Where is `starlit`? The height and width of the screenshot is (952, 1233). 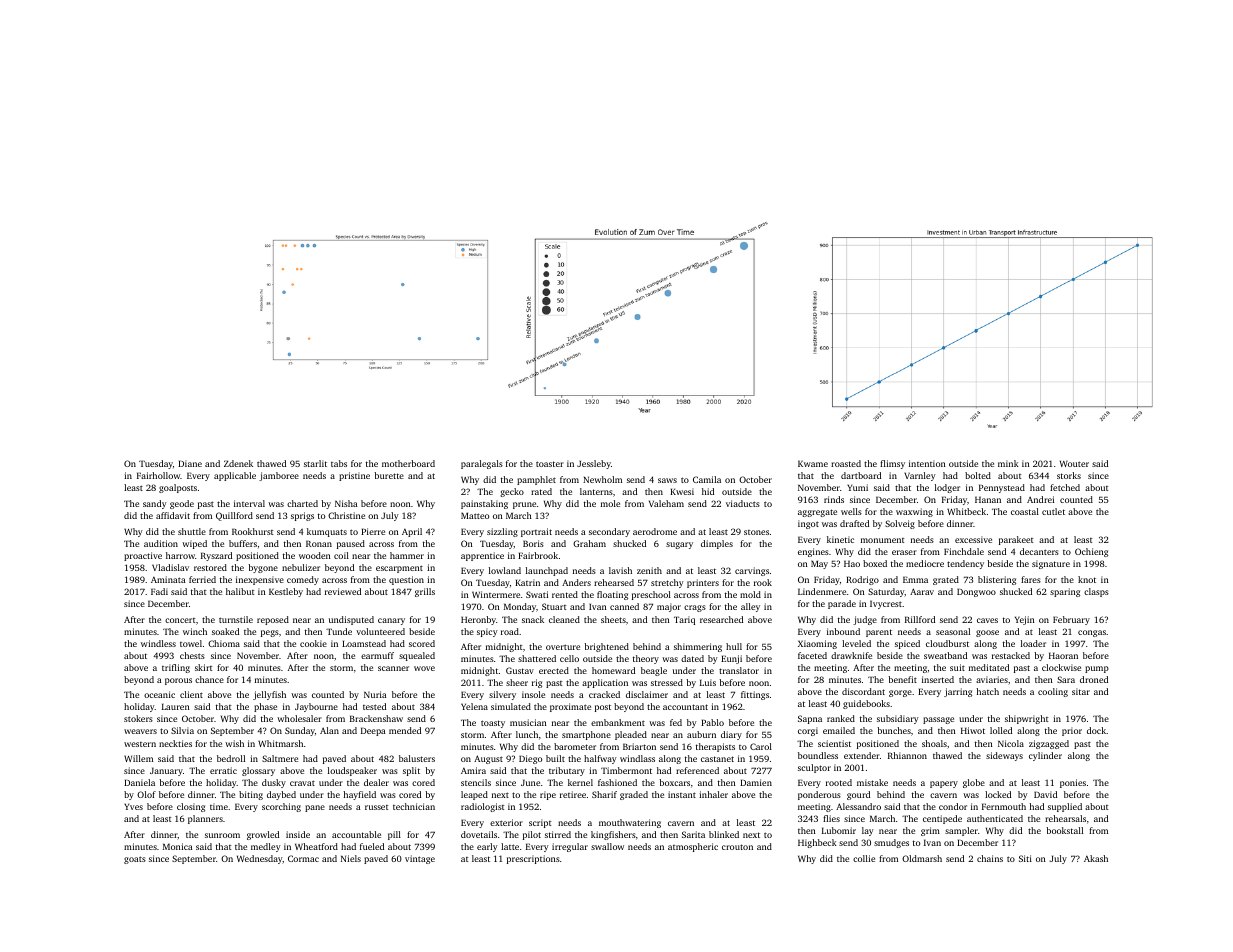 starlit is located at coordinates (315, 463).
